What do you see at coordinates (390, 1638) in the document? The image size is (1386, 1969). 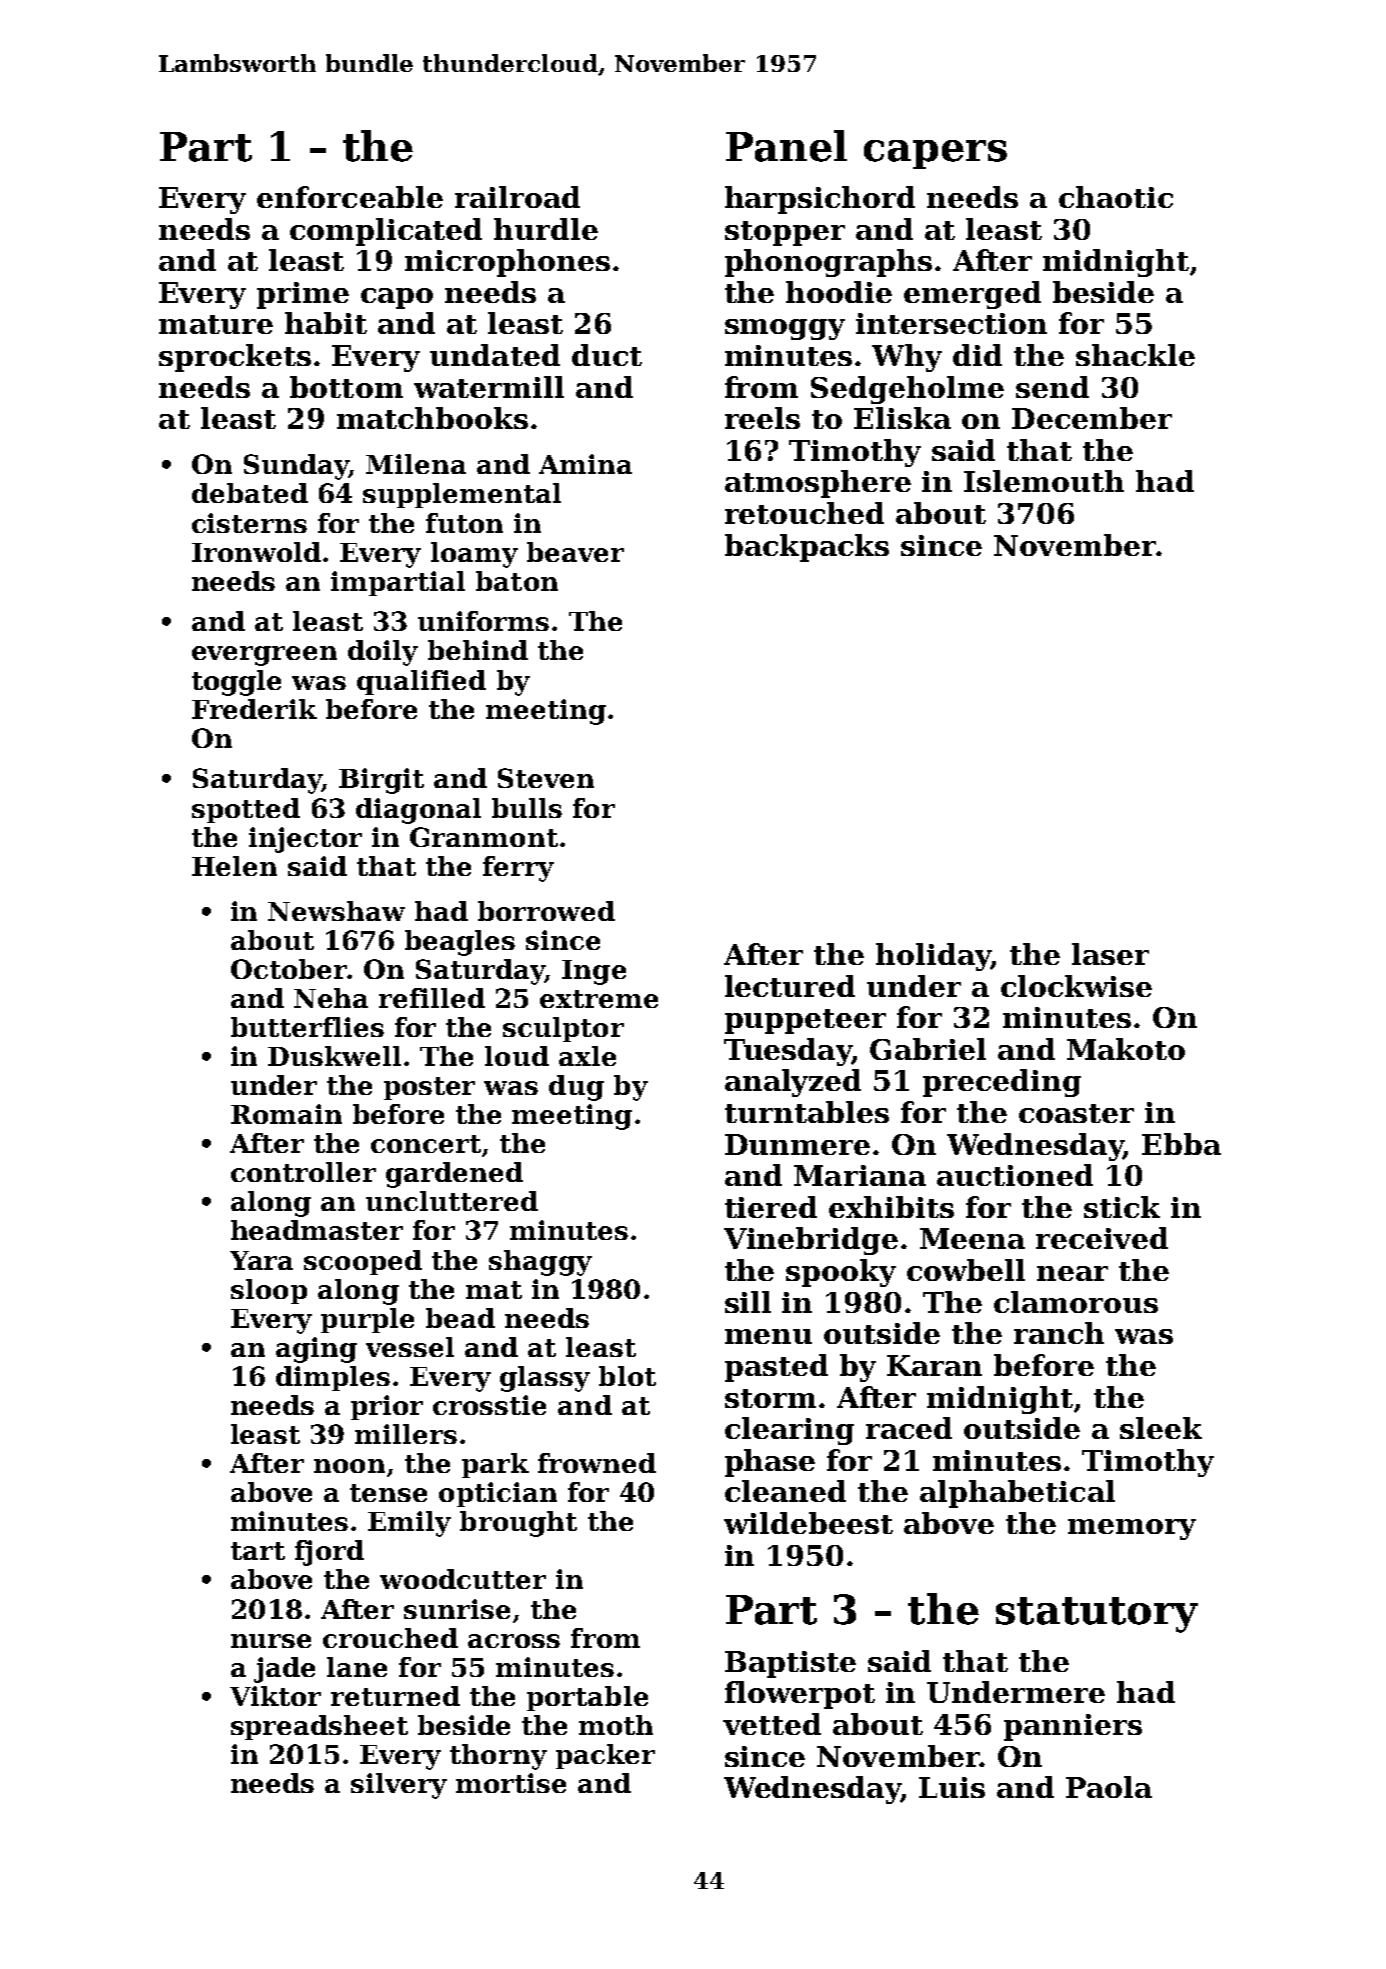 I see `crouched` at bounding box center [390, 1638].
